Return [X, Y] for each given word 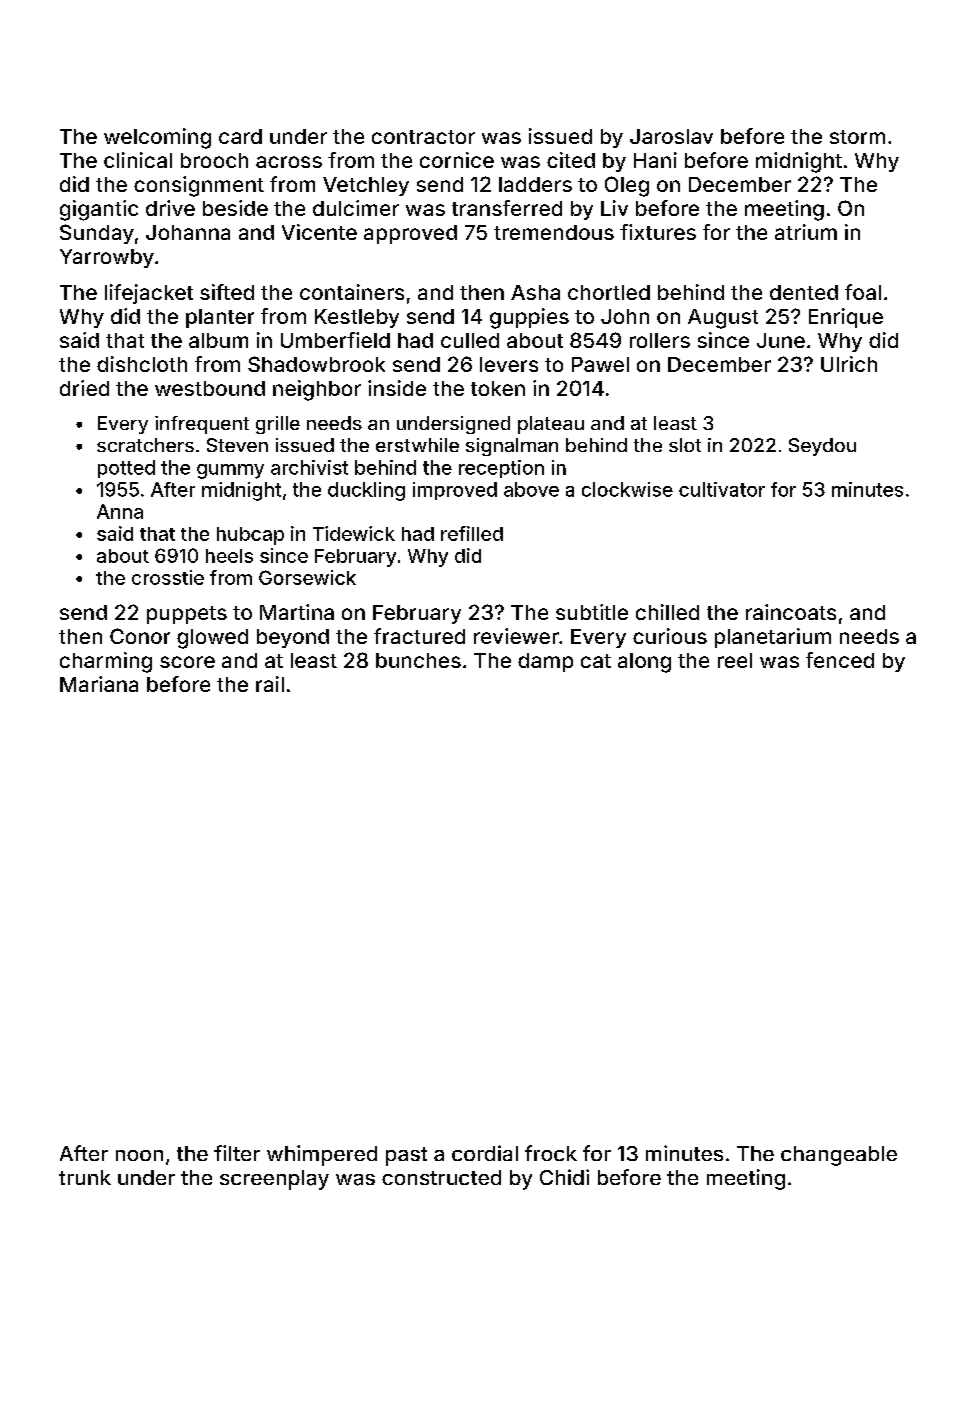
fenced [840, 660]
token [498, 388]
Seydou [822, 447]
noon [139, 1155]
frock [551, 1153]
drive [170, 208]
